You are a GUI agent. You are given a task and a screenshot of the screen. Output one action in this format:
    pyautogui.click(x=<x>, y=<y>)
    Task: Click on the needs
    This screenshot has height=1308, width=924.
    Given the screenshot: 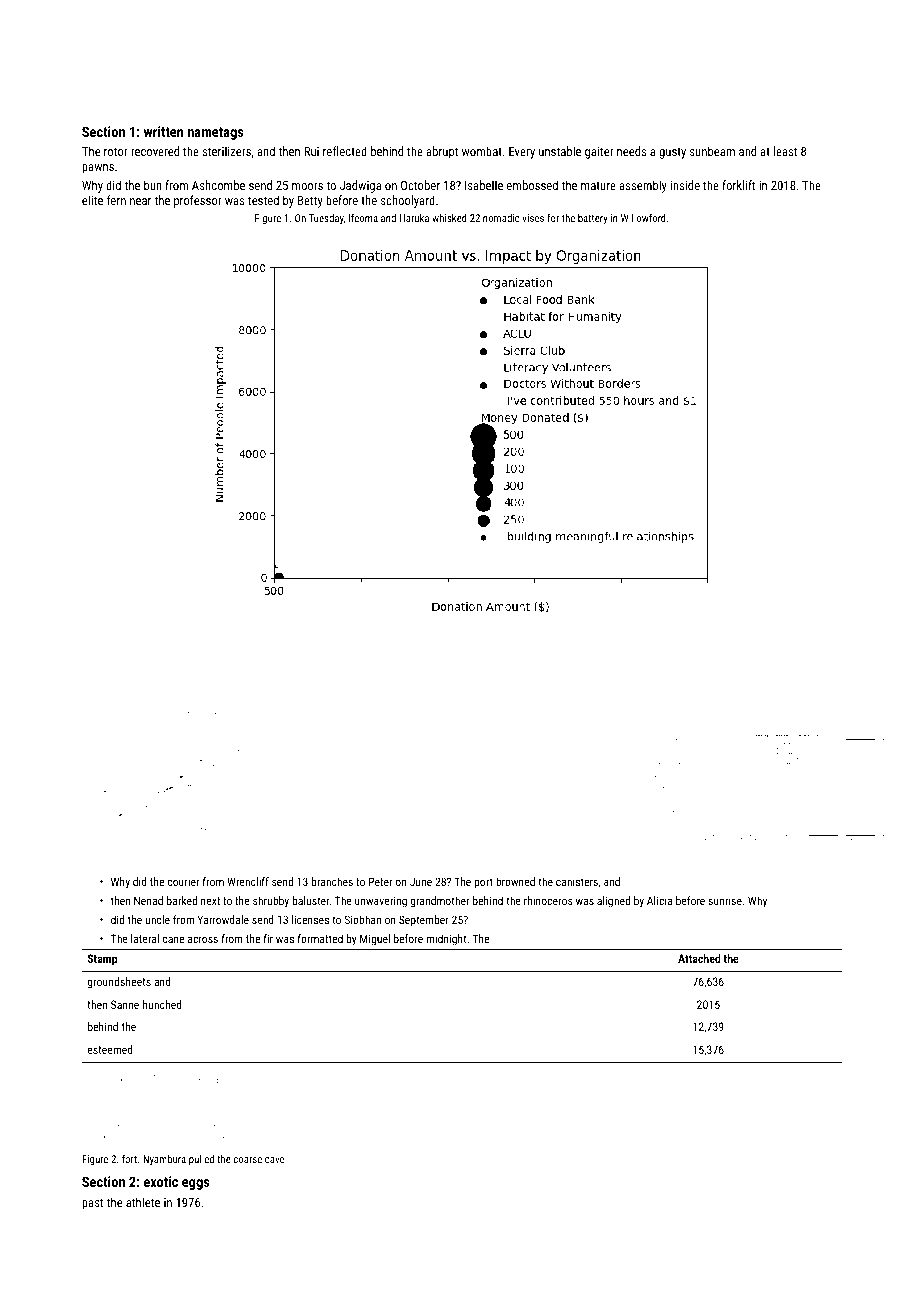 What is the action you would take?
    pyautogui.click(x=631, y=151)
